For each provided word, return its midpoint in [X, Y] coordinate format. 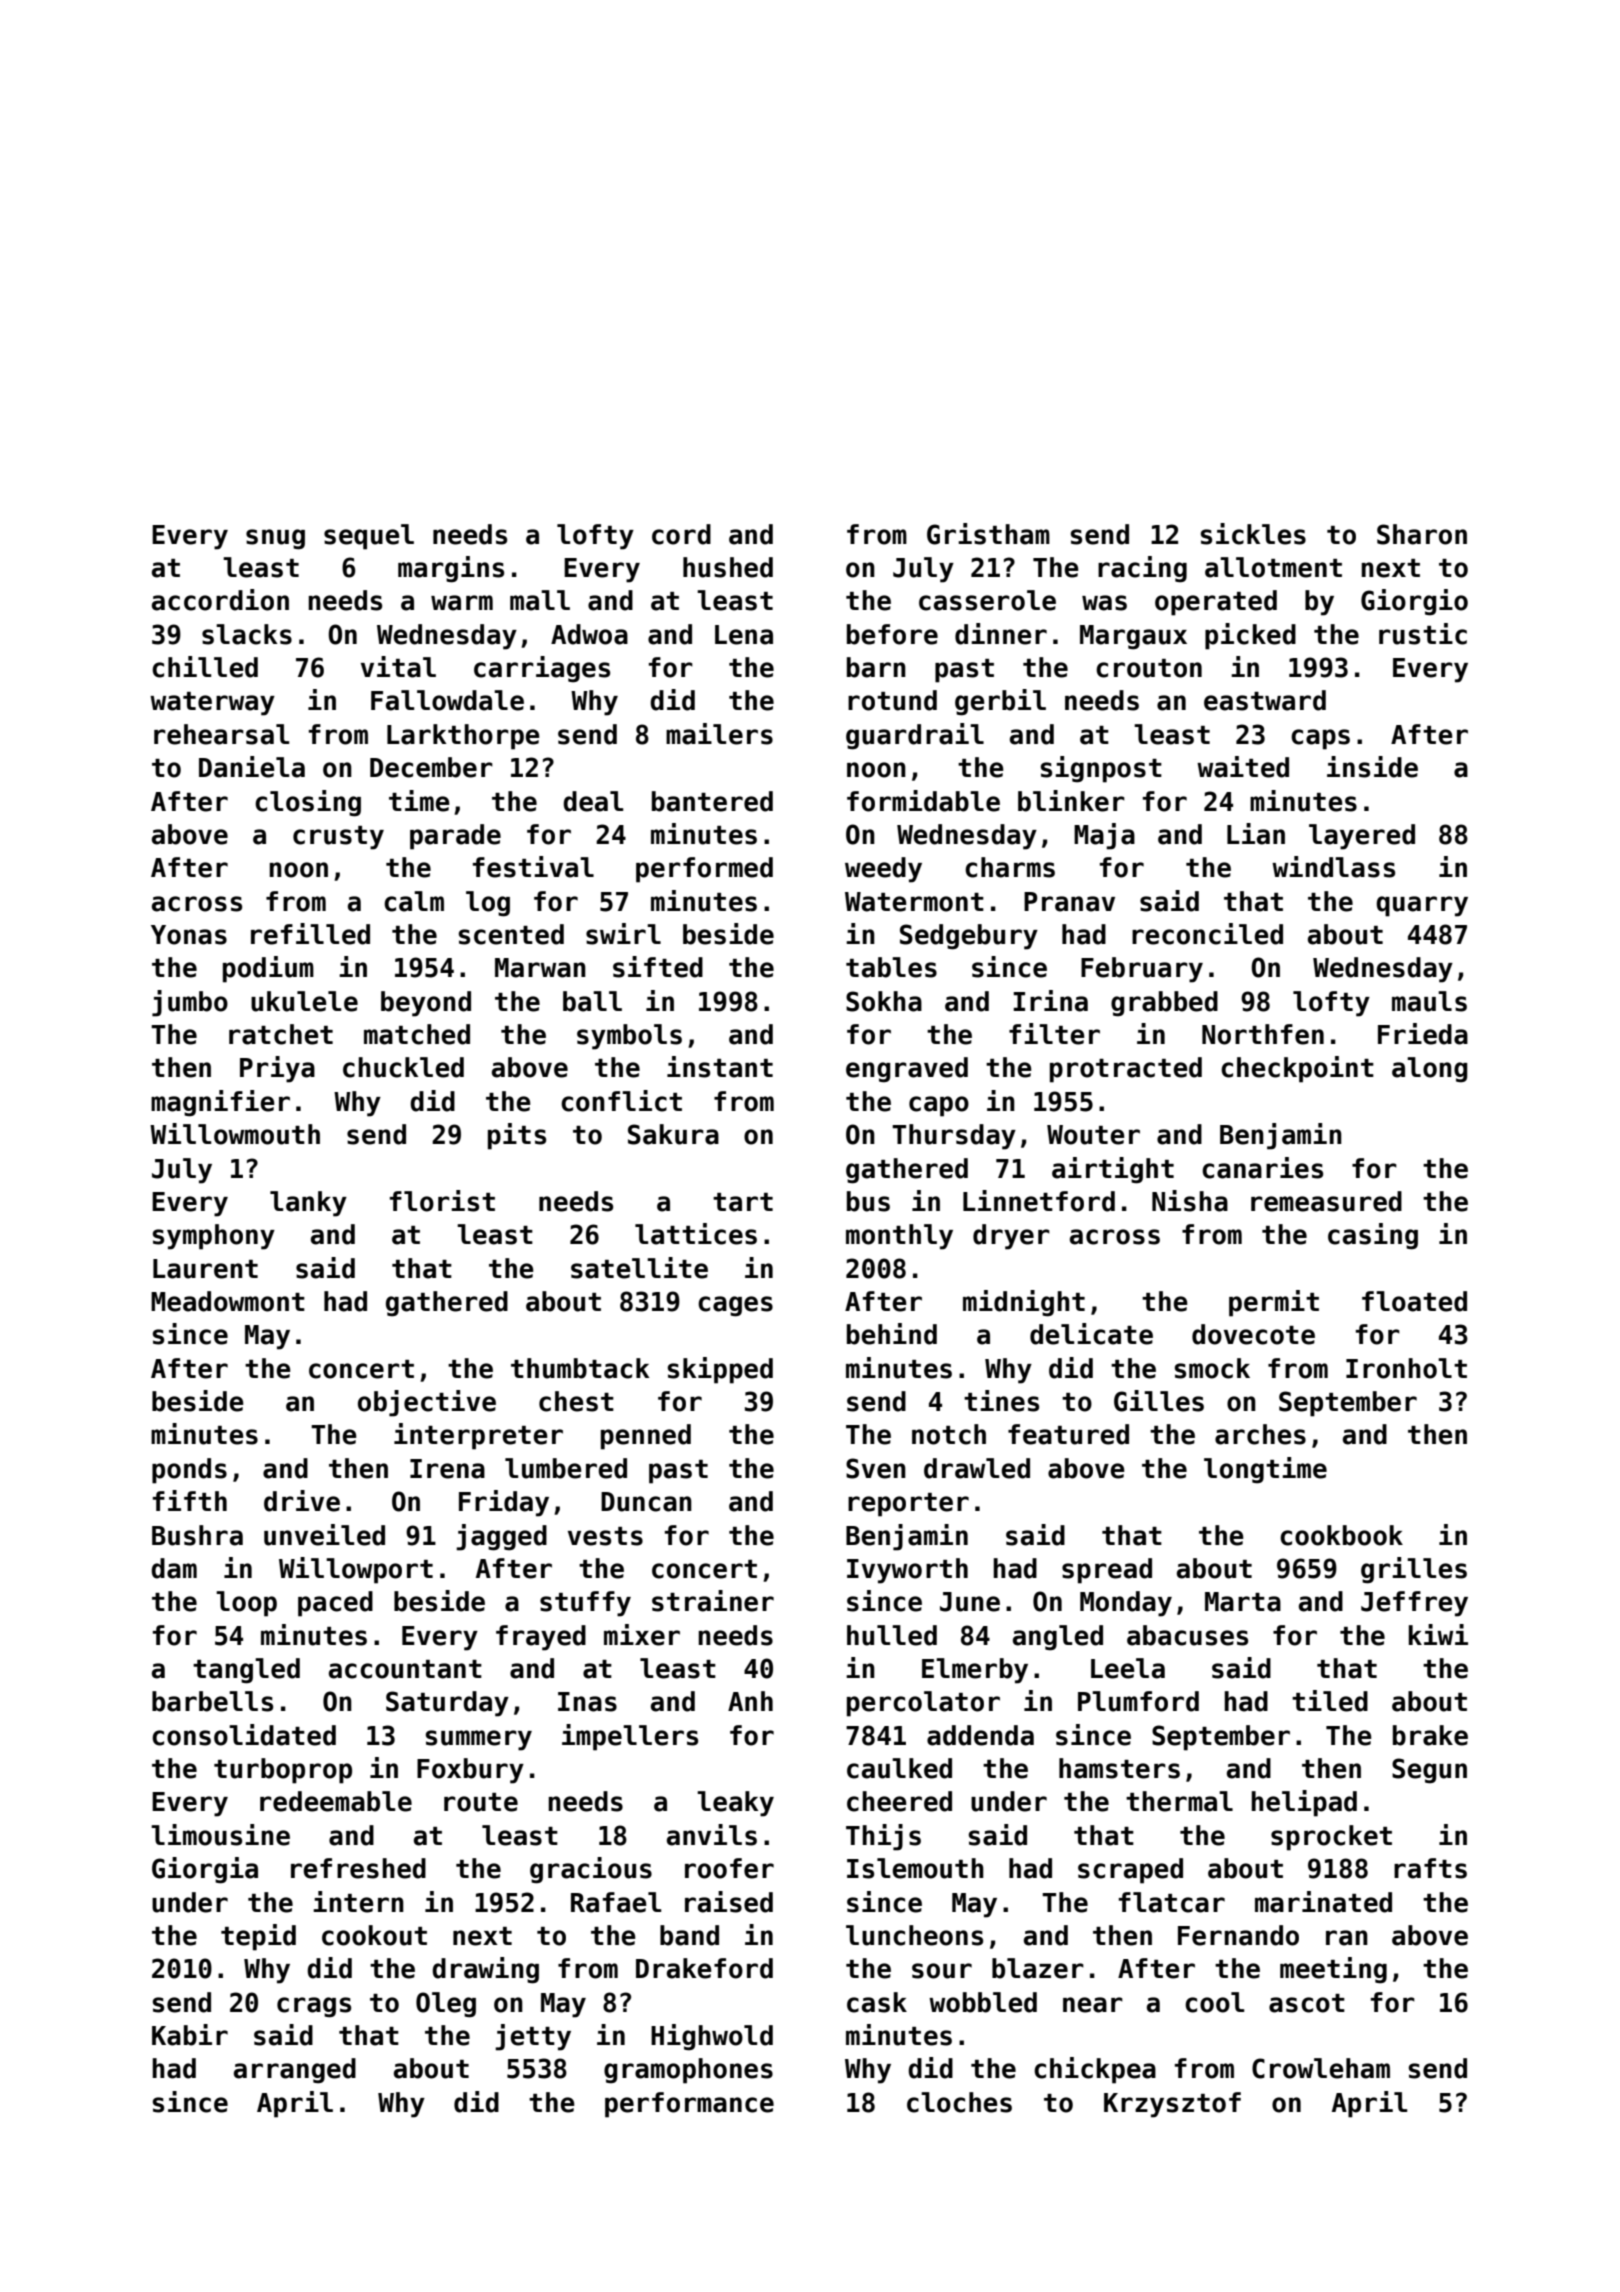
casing [1373, 1236]
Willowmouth [235, 1134]
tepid [258, 1937]
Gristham [988, 534]
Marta [1243, 1602]
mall [540, 600]
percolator [923, 1704]
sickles [1253, 534]
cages [735, 1306]
